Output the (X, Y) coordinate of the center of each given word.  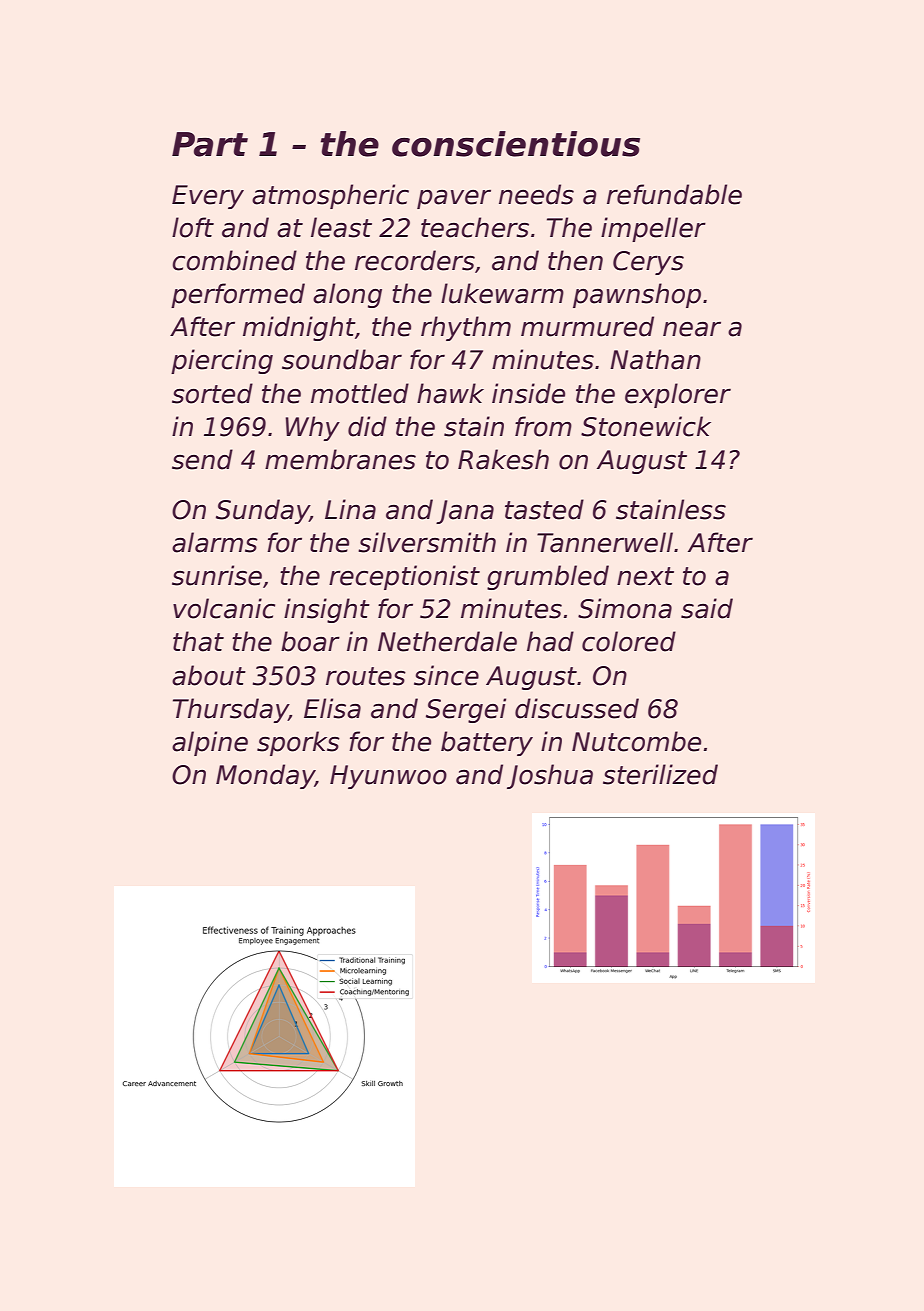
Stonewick (646, 426)
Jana (465, 512)
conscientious (516, 144)
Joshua (550, 776)
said (707, 608)
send (202, 459)
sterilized (660, 774)
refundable (674, 194)
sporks (298, 743)
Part (210, 144)
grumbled (548, 577)
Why (312, 428)
